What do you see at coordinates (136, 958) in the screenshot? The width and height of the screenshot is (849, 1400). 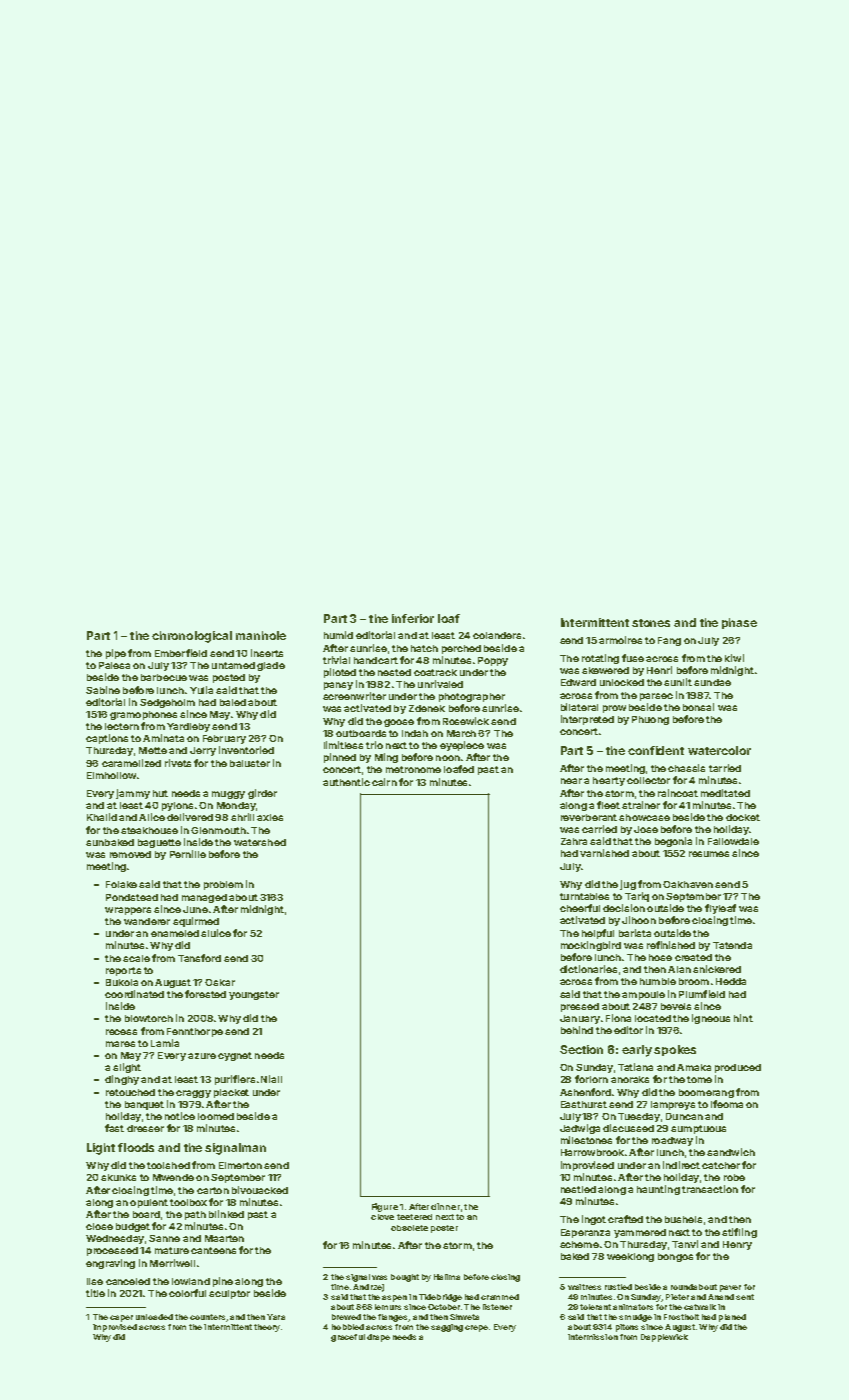 I see `scale` at bounding box center [136, 958].
